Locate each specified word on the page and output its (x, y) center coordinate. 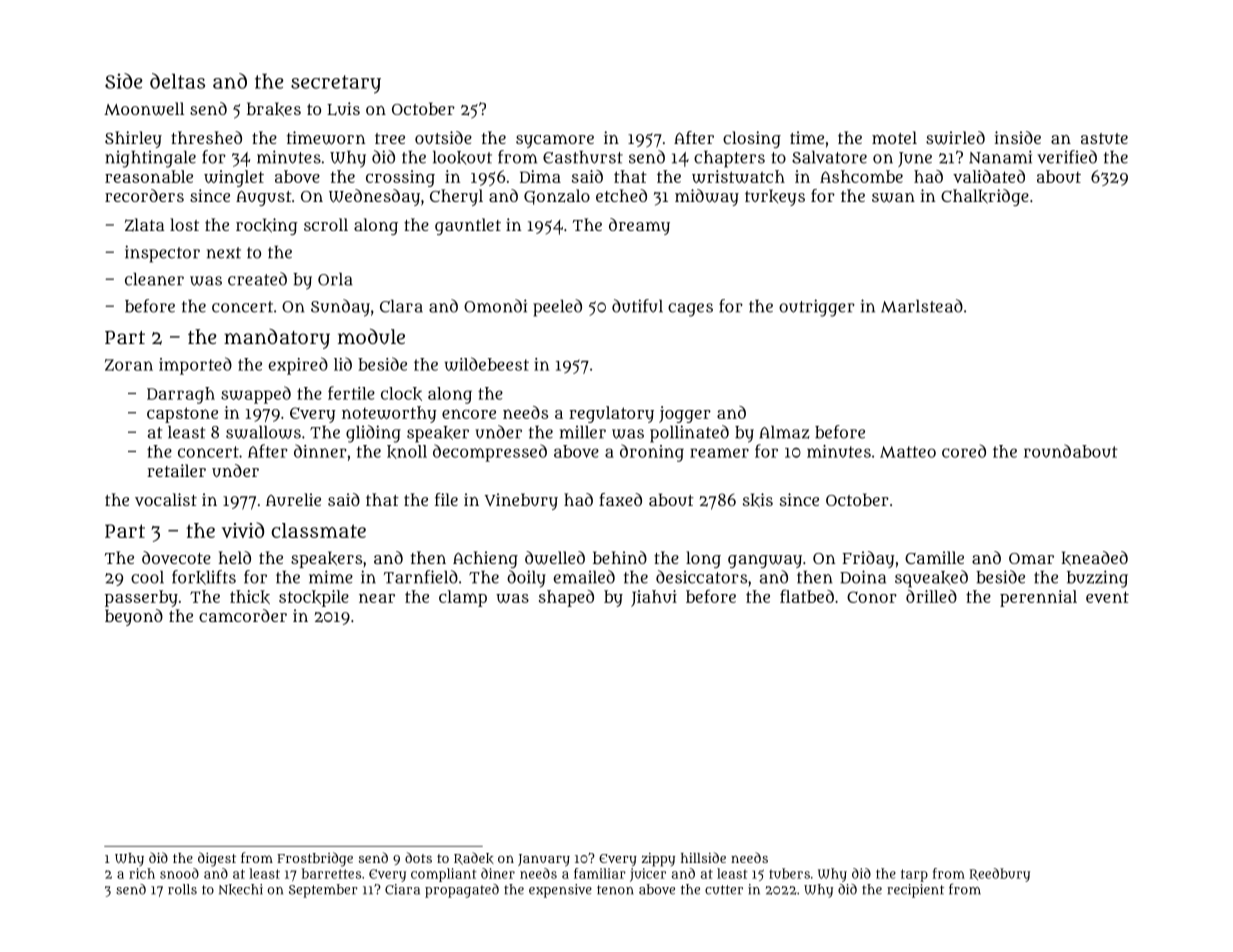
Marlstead (922, 306)
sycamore (555, 141)
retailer (176, 470)
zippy (658, 860)
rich (142, 873)
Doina (863, 577)
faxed (620, 499)
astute (1104, 138)
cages (690, 310)
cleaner (154, 279)
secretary (336, 84)
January (544, 860)
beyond (134, 617)
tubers (789, 873)
